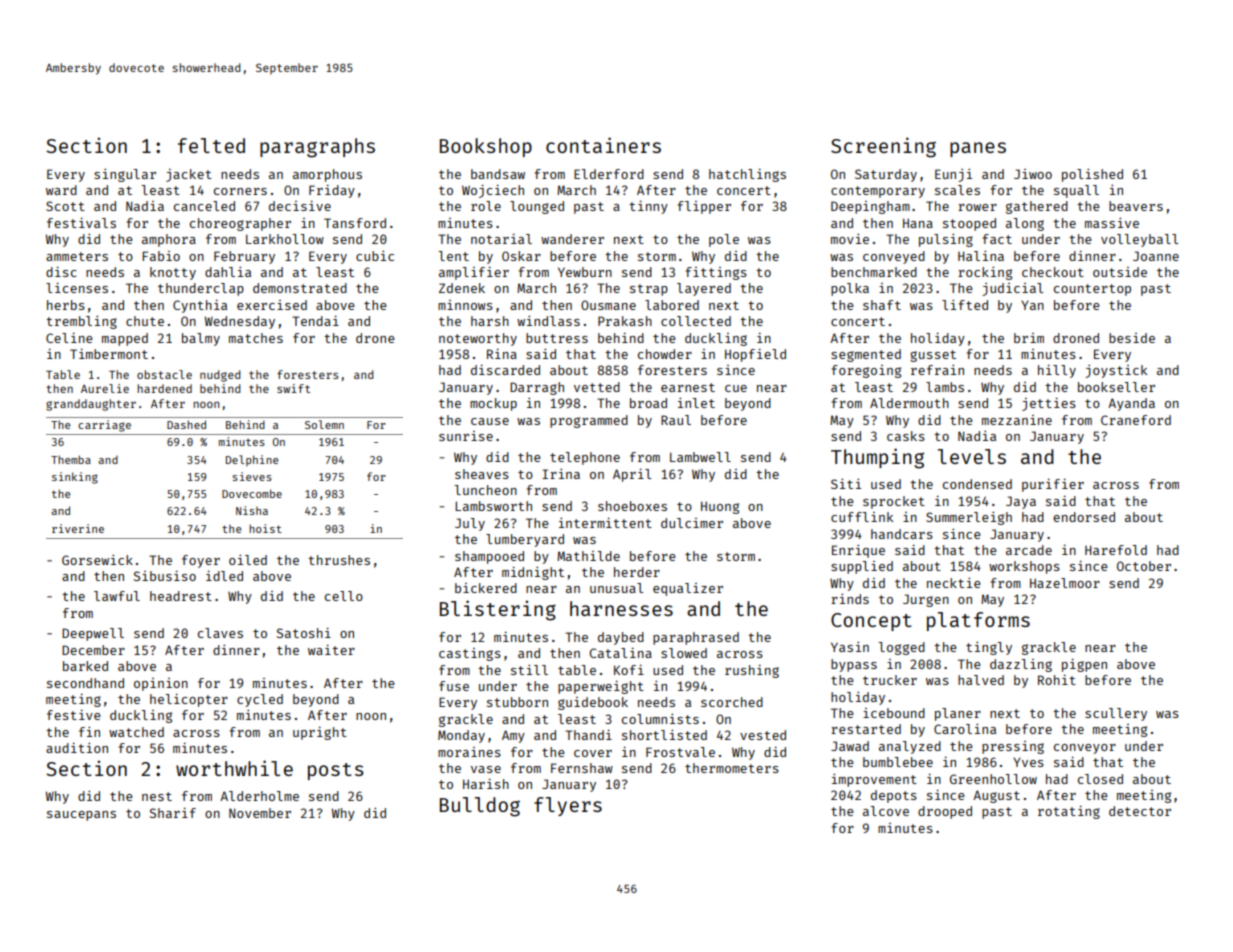 Image resolution: width=1233 pixels, height=952 pixels. I want to click on singular, so click(125, 175).
